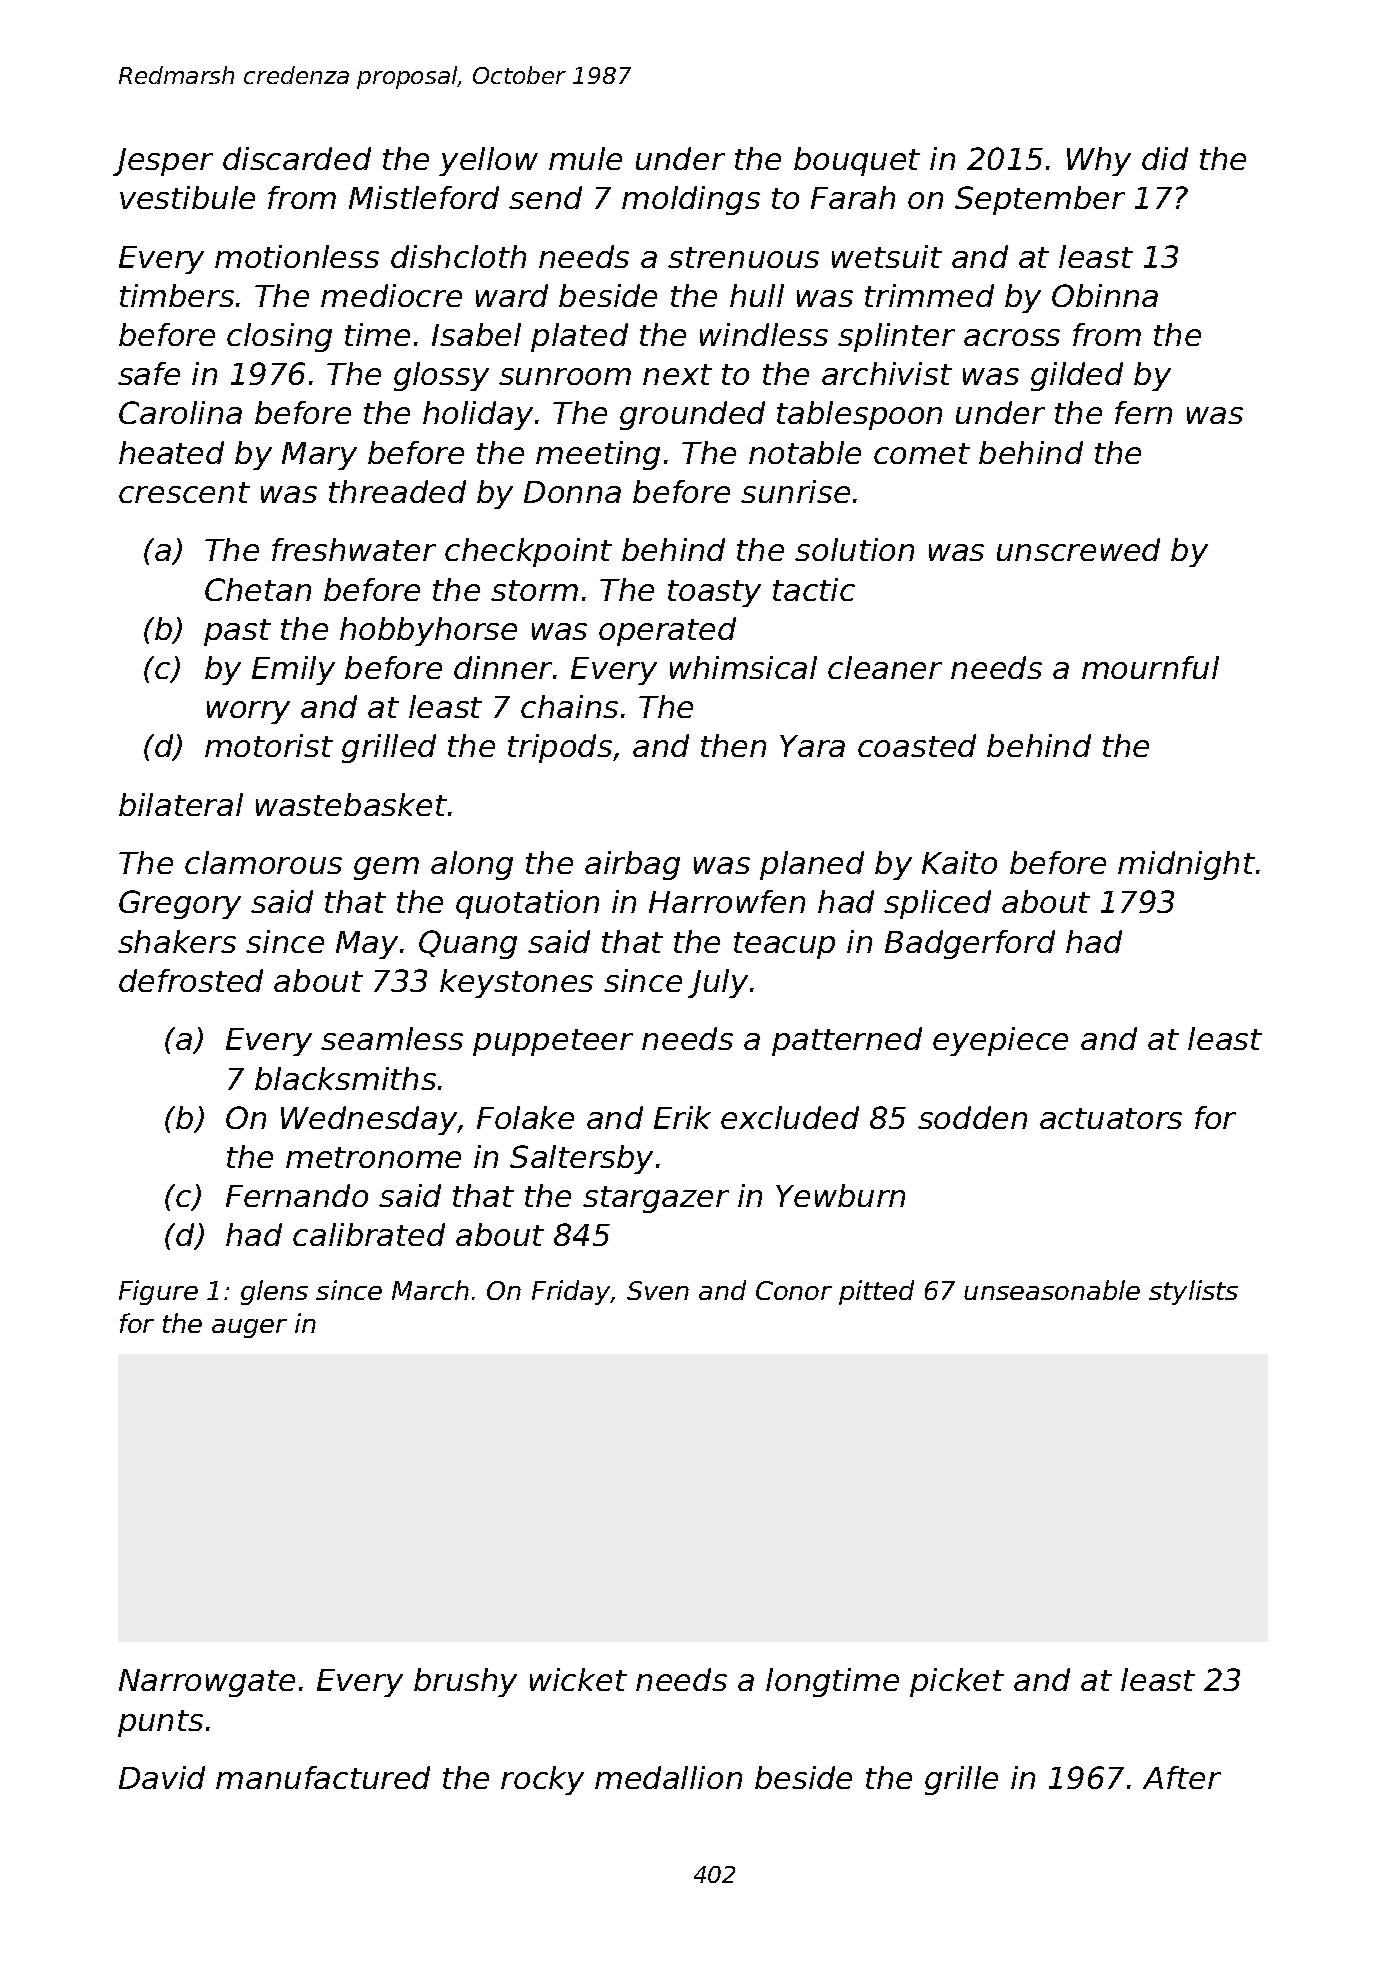 The height and width of the screenshot is (1969, 1386). What do you see at coordinates (743, 257) in the screenshot?
I see `strenuous` at bounding box center [743, 257].
